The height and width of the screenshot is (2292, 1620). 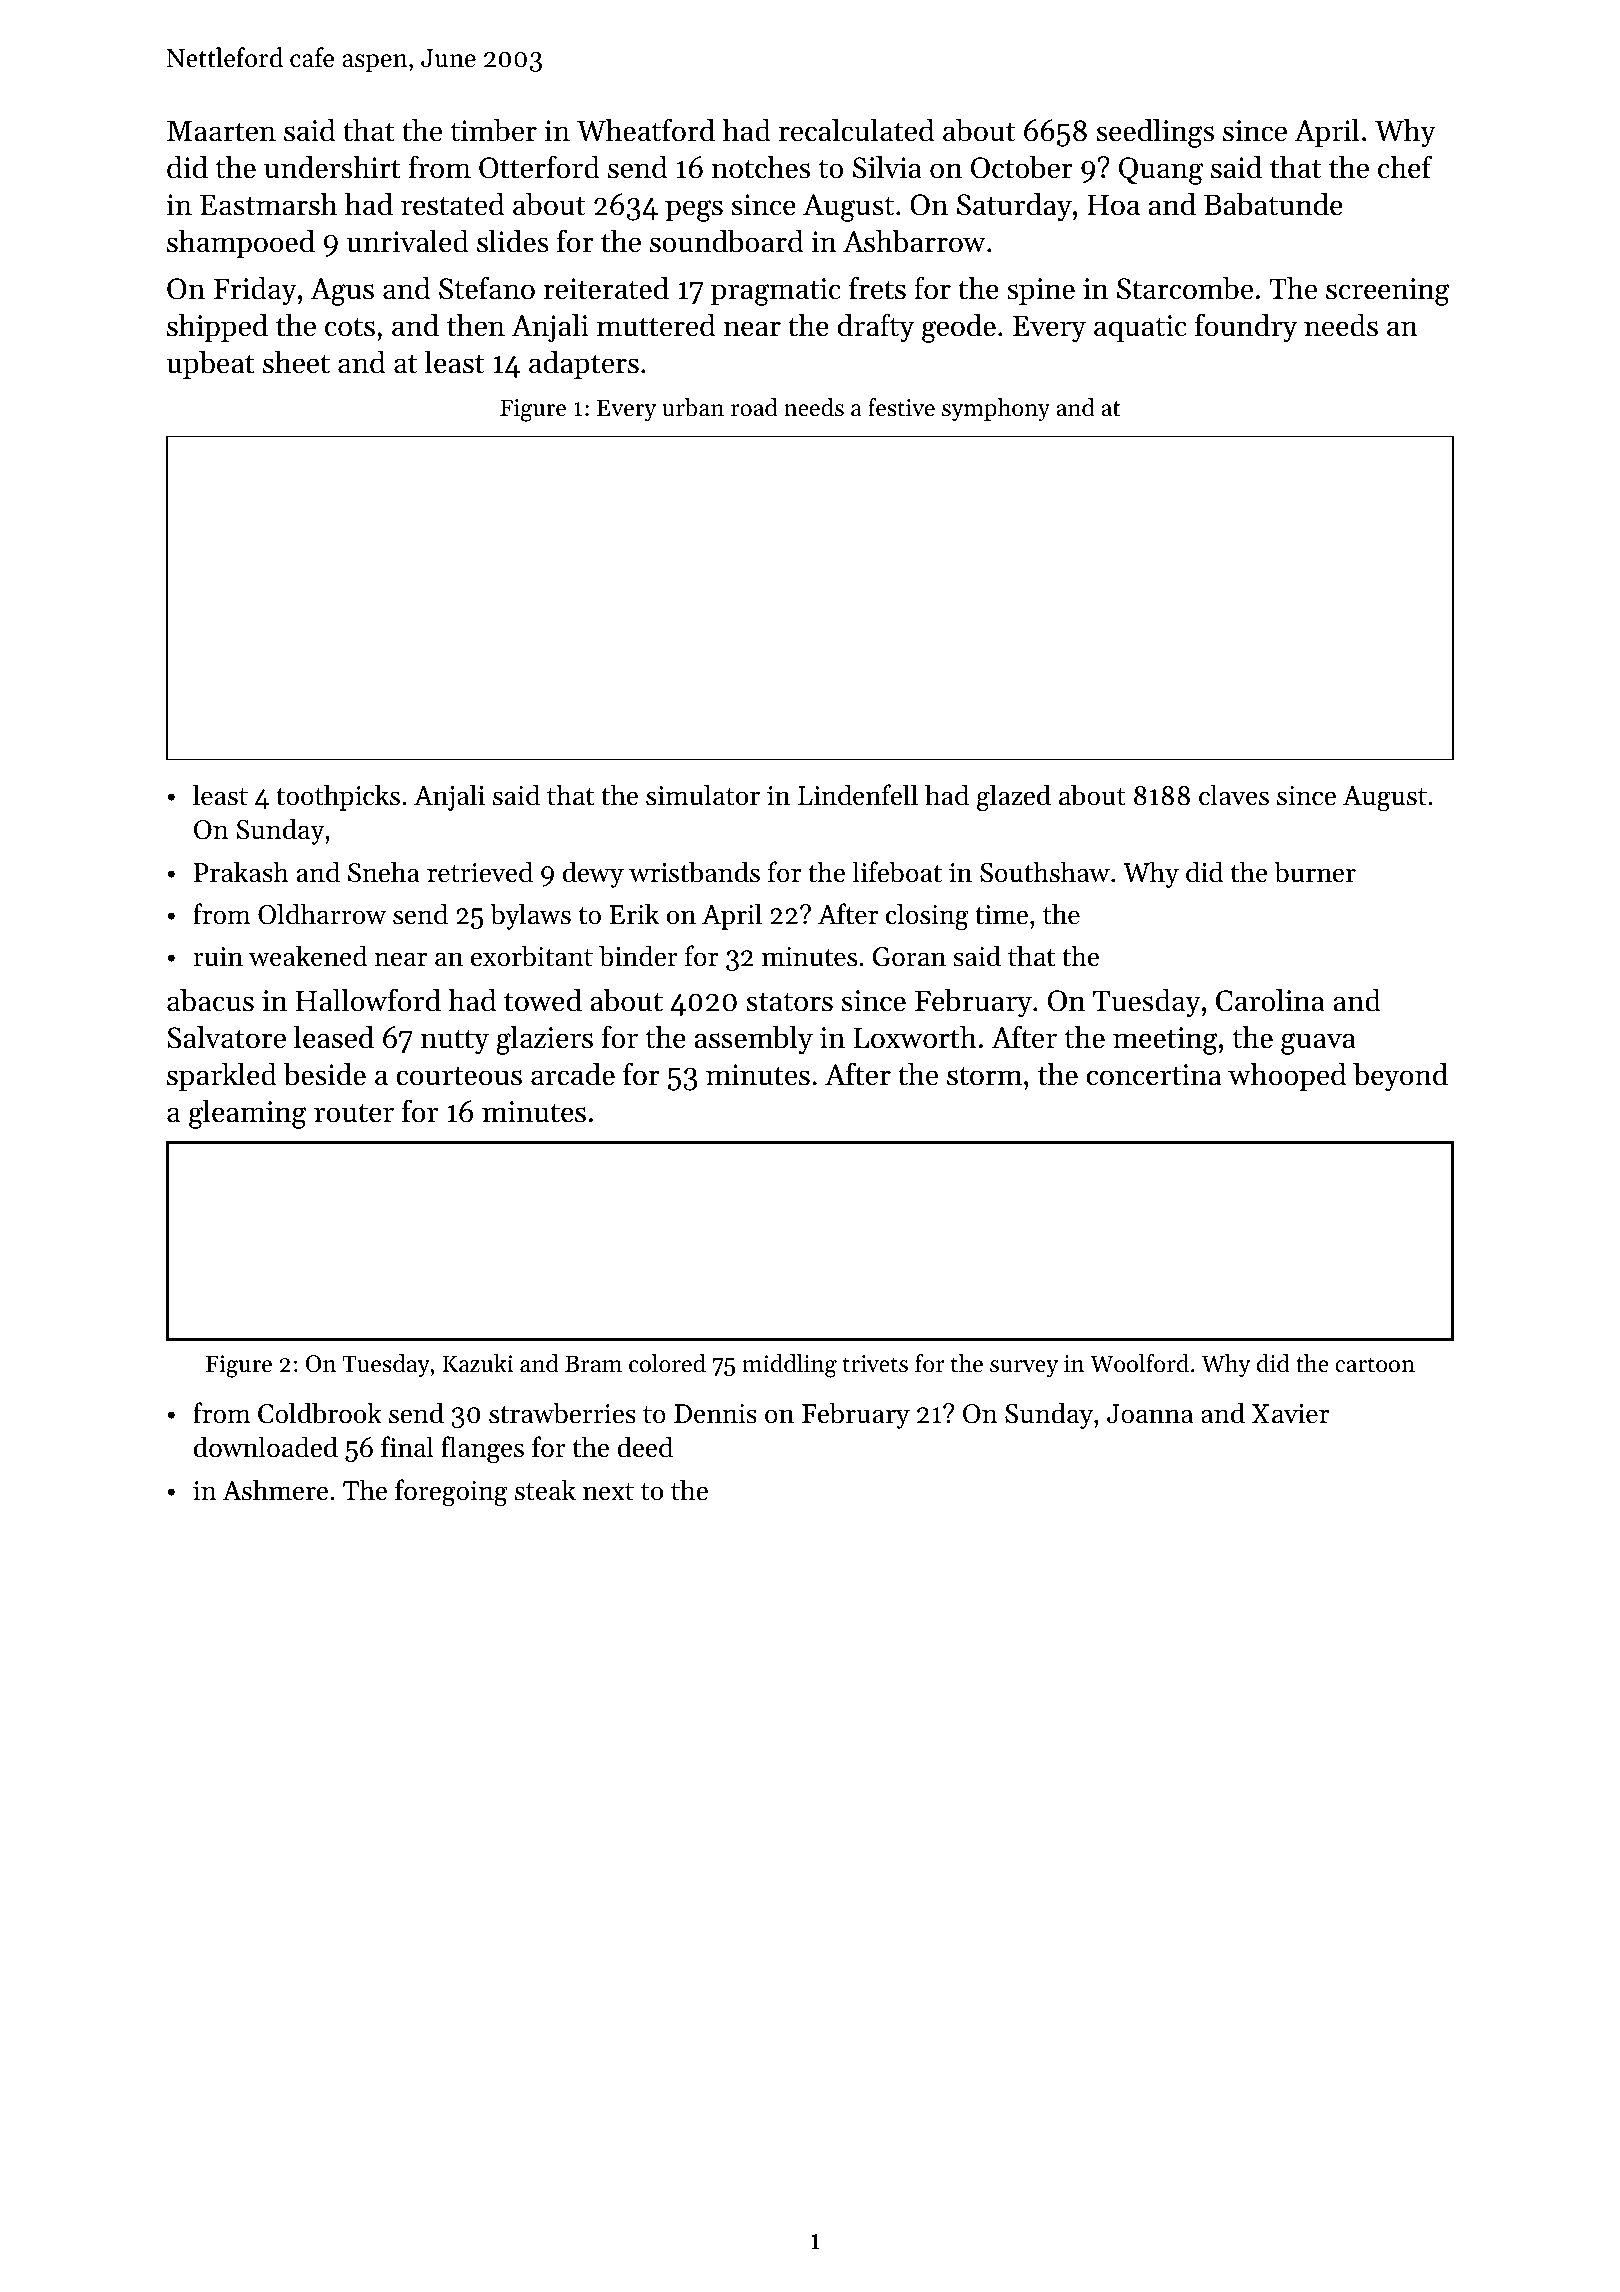 I want to click on binder, so click(x=638, y=956).
